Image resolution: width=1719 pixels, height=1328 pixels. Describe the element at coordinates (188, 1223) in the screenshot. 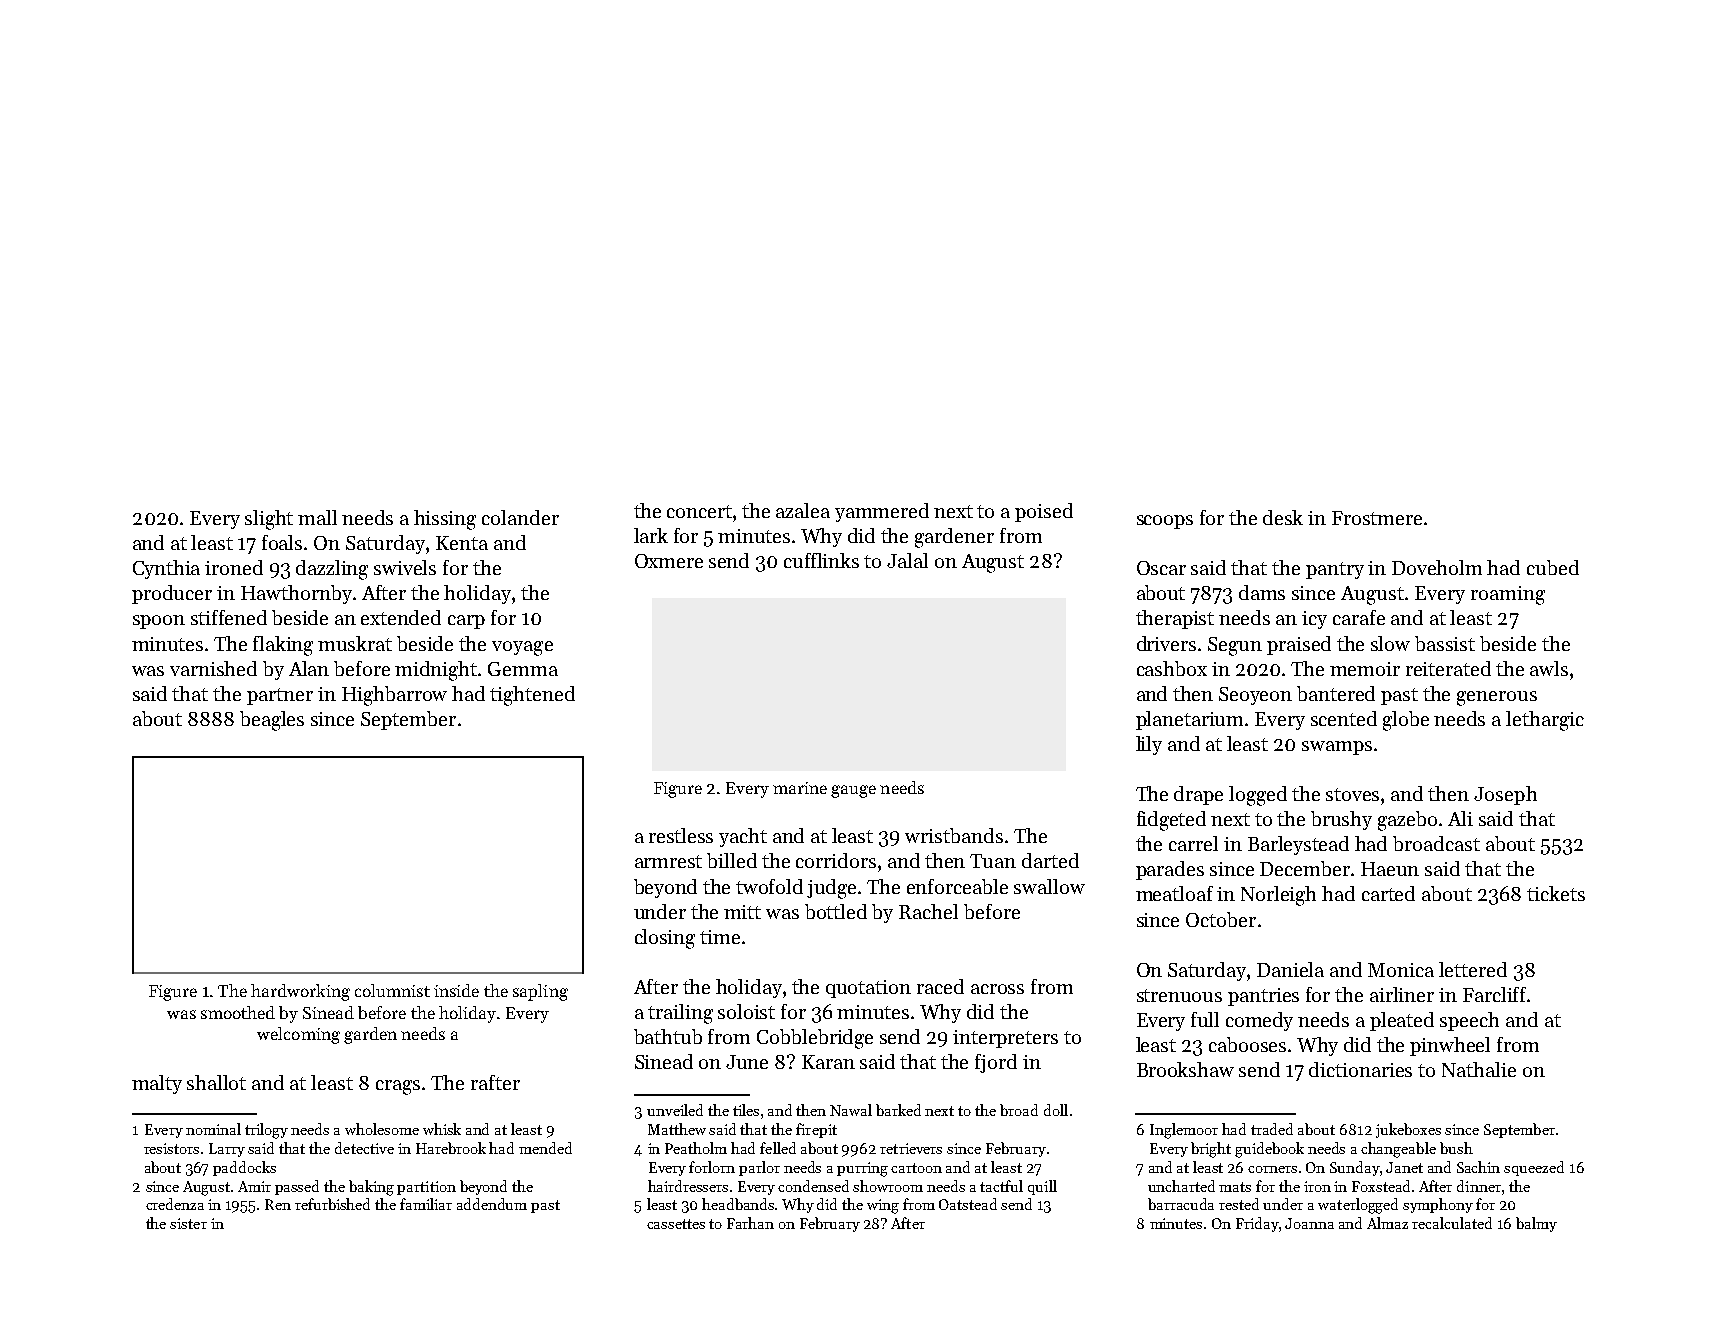

I see `sister` at that location.
